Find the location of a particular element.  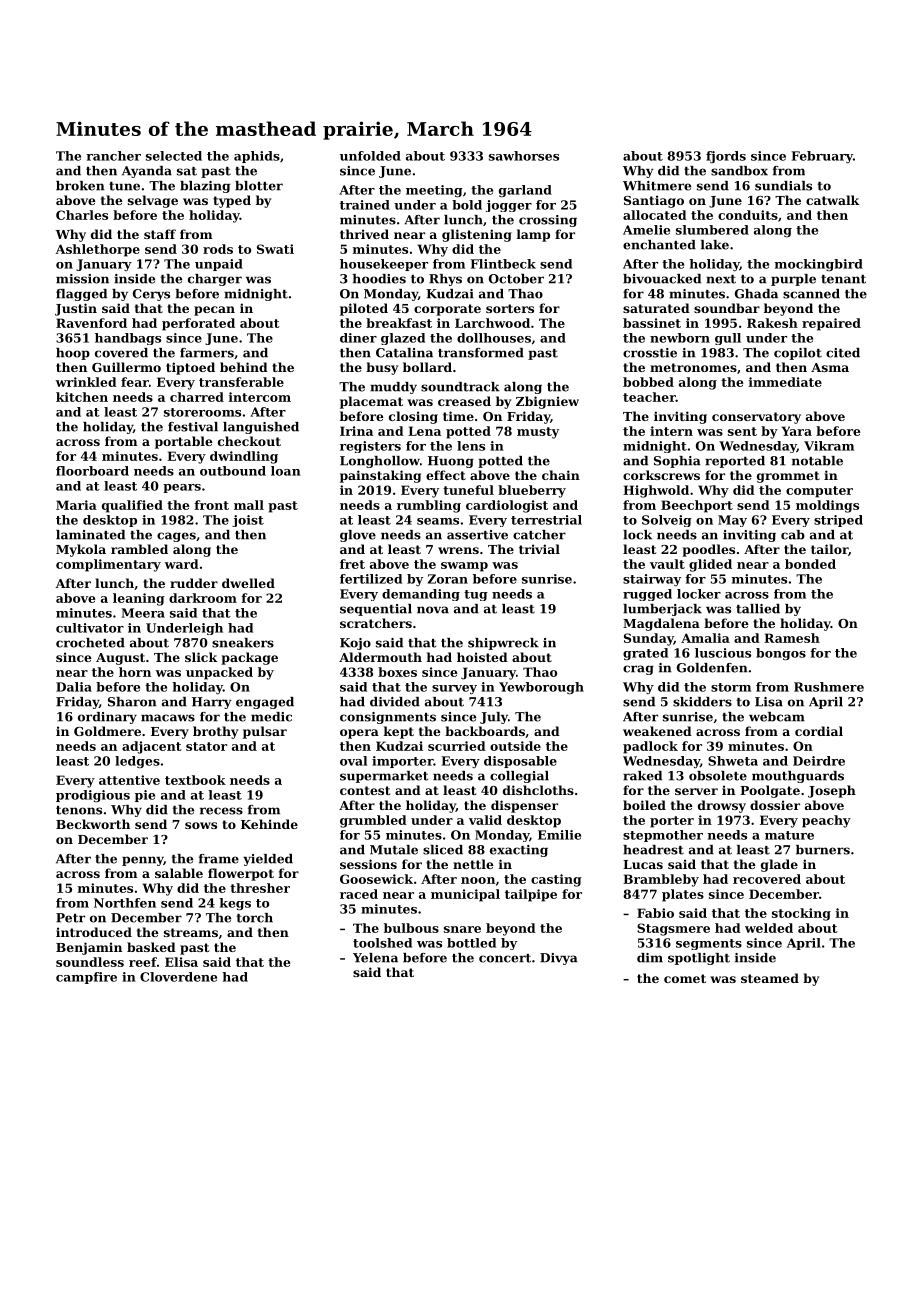

leaning is located at coordinates (139, 599).
